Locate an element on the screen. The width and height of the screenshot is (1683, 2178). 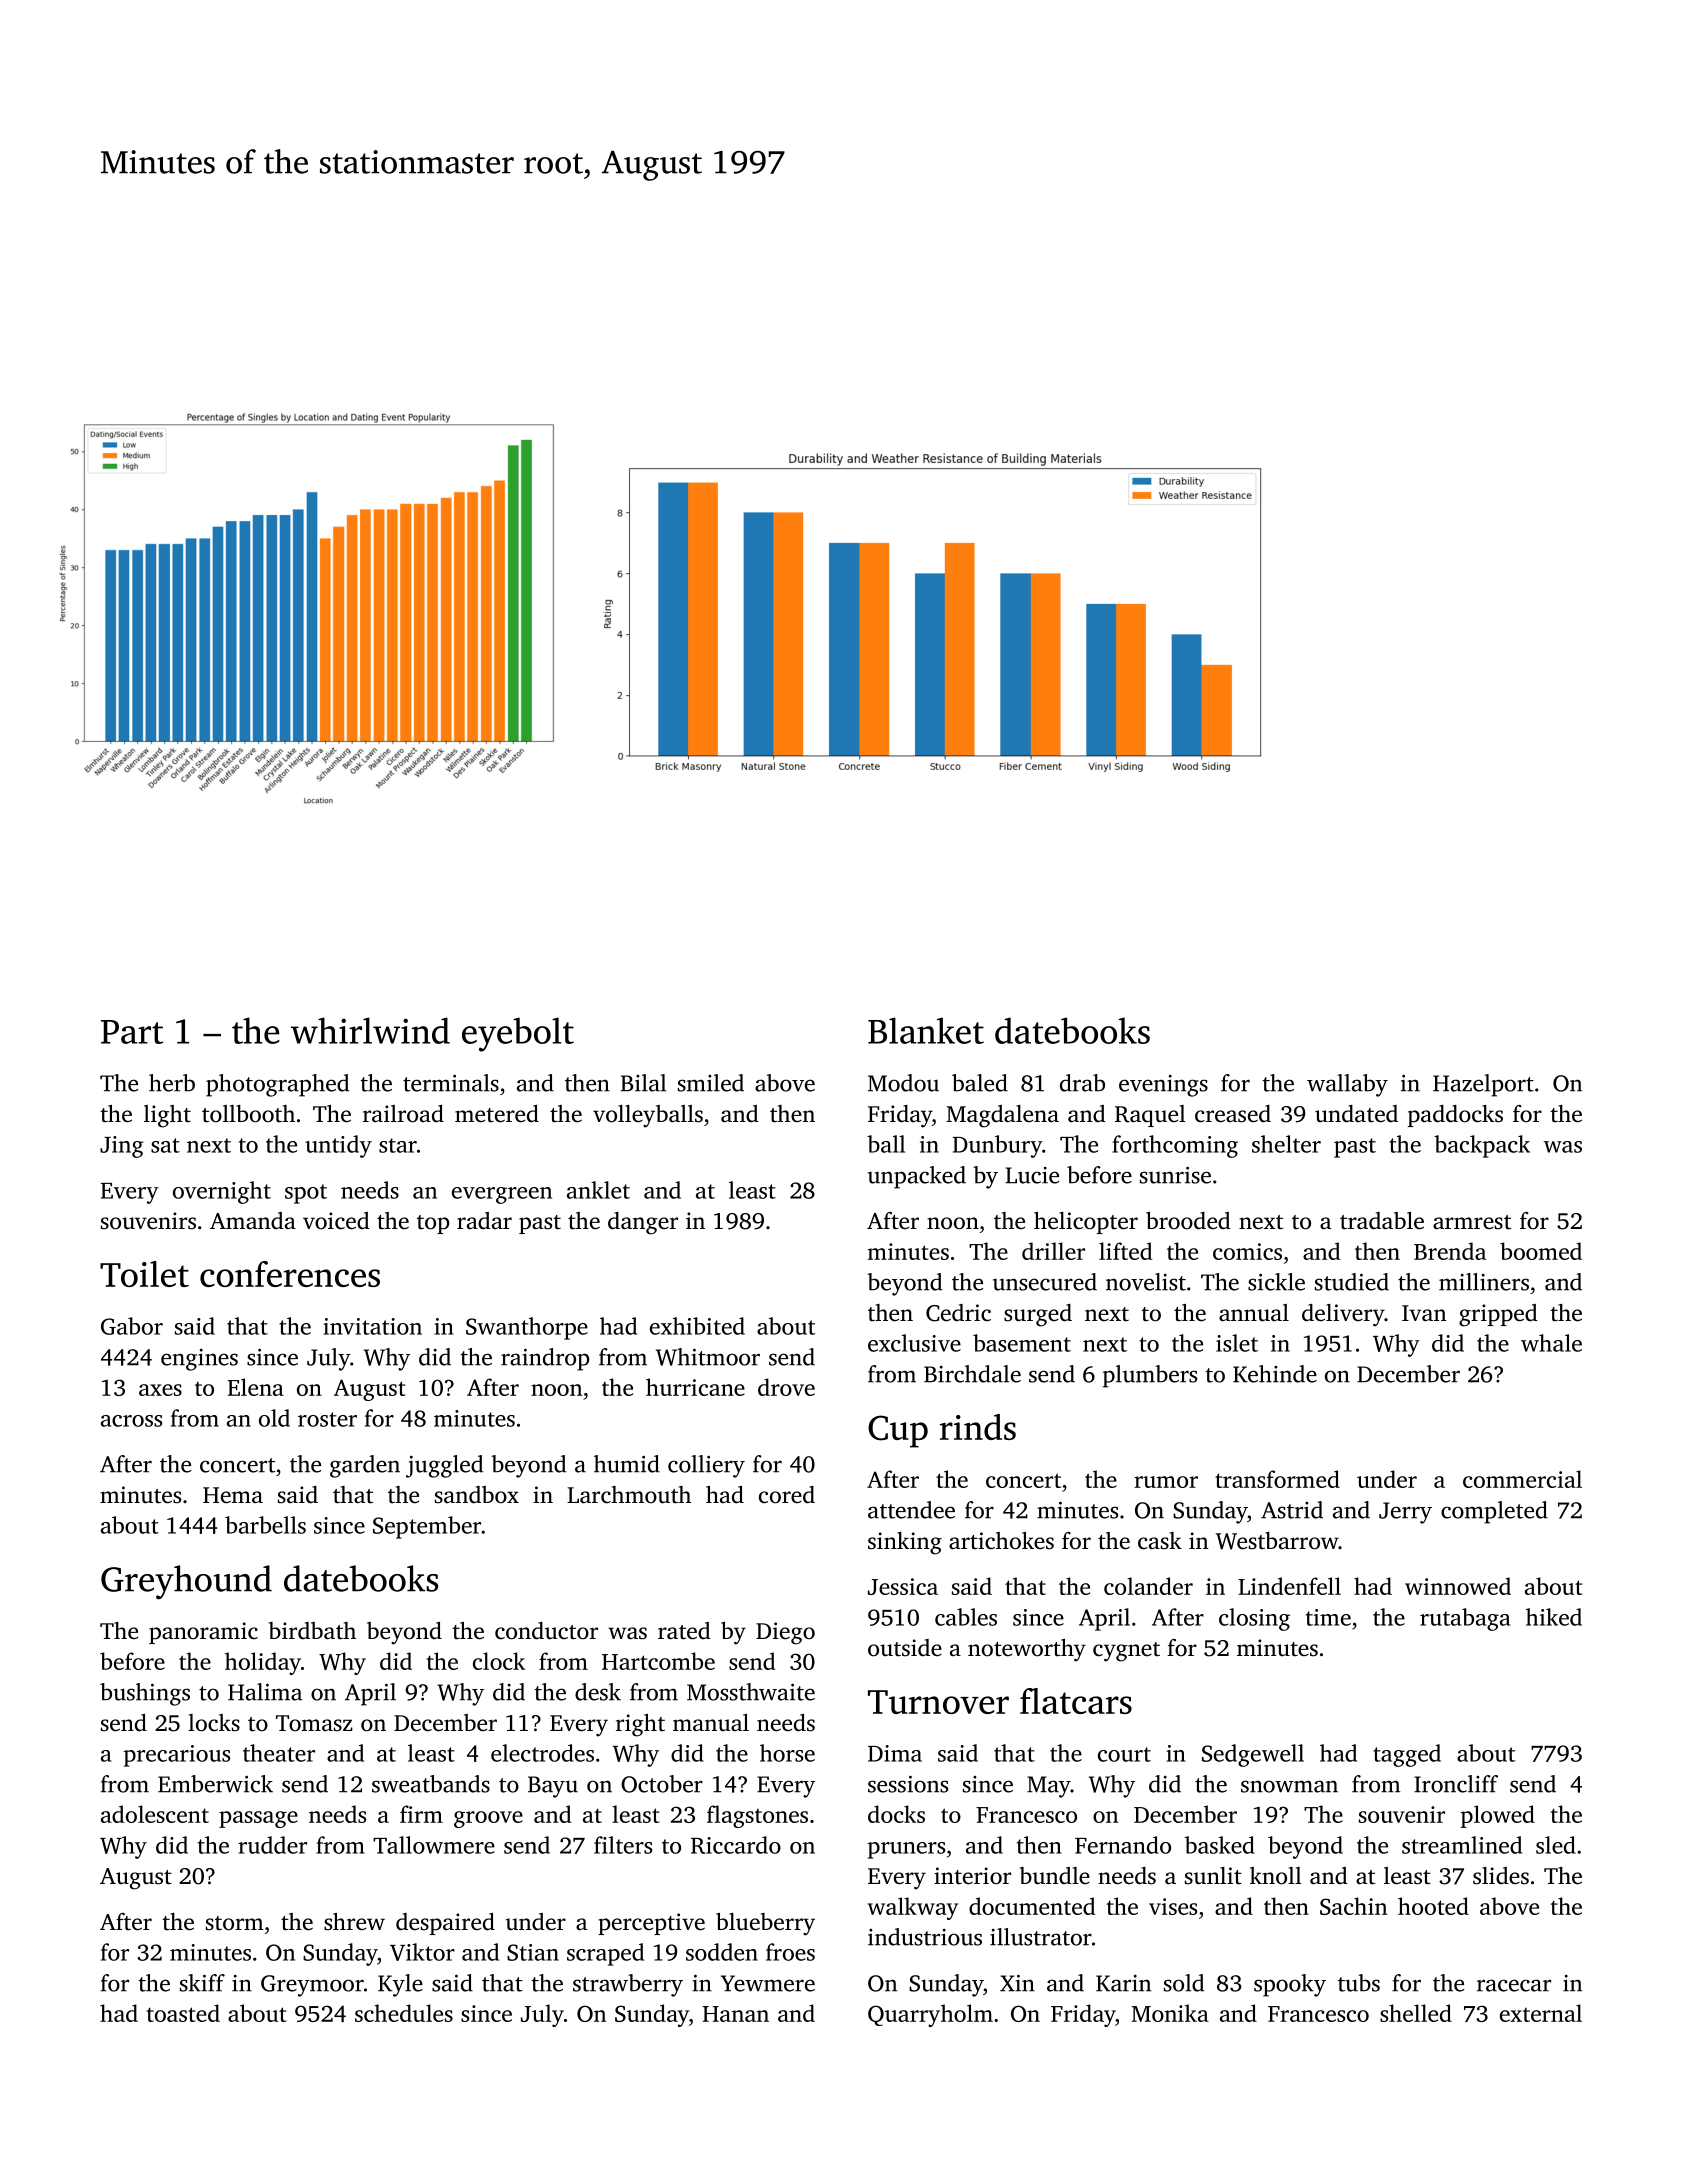
Hema is located at coordinates (233, 1495).
